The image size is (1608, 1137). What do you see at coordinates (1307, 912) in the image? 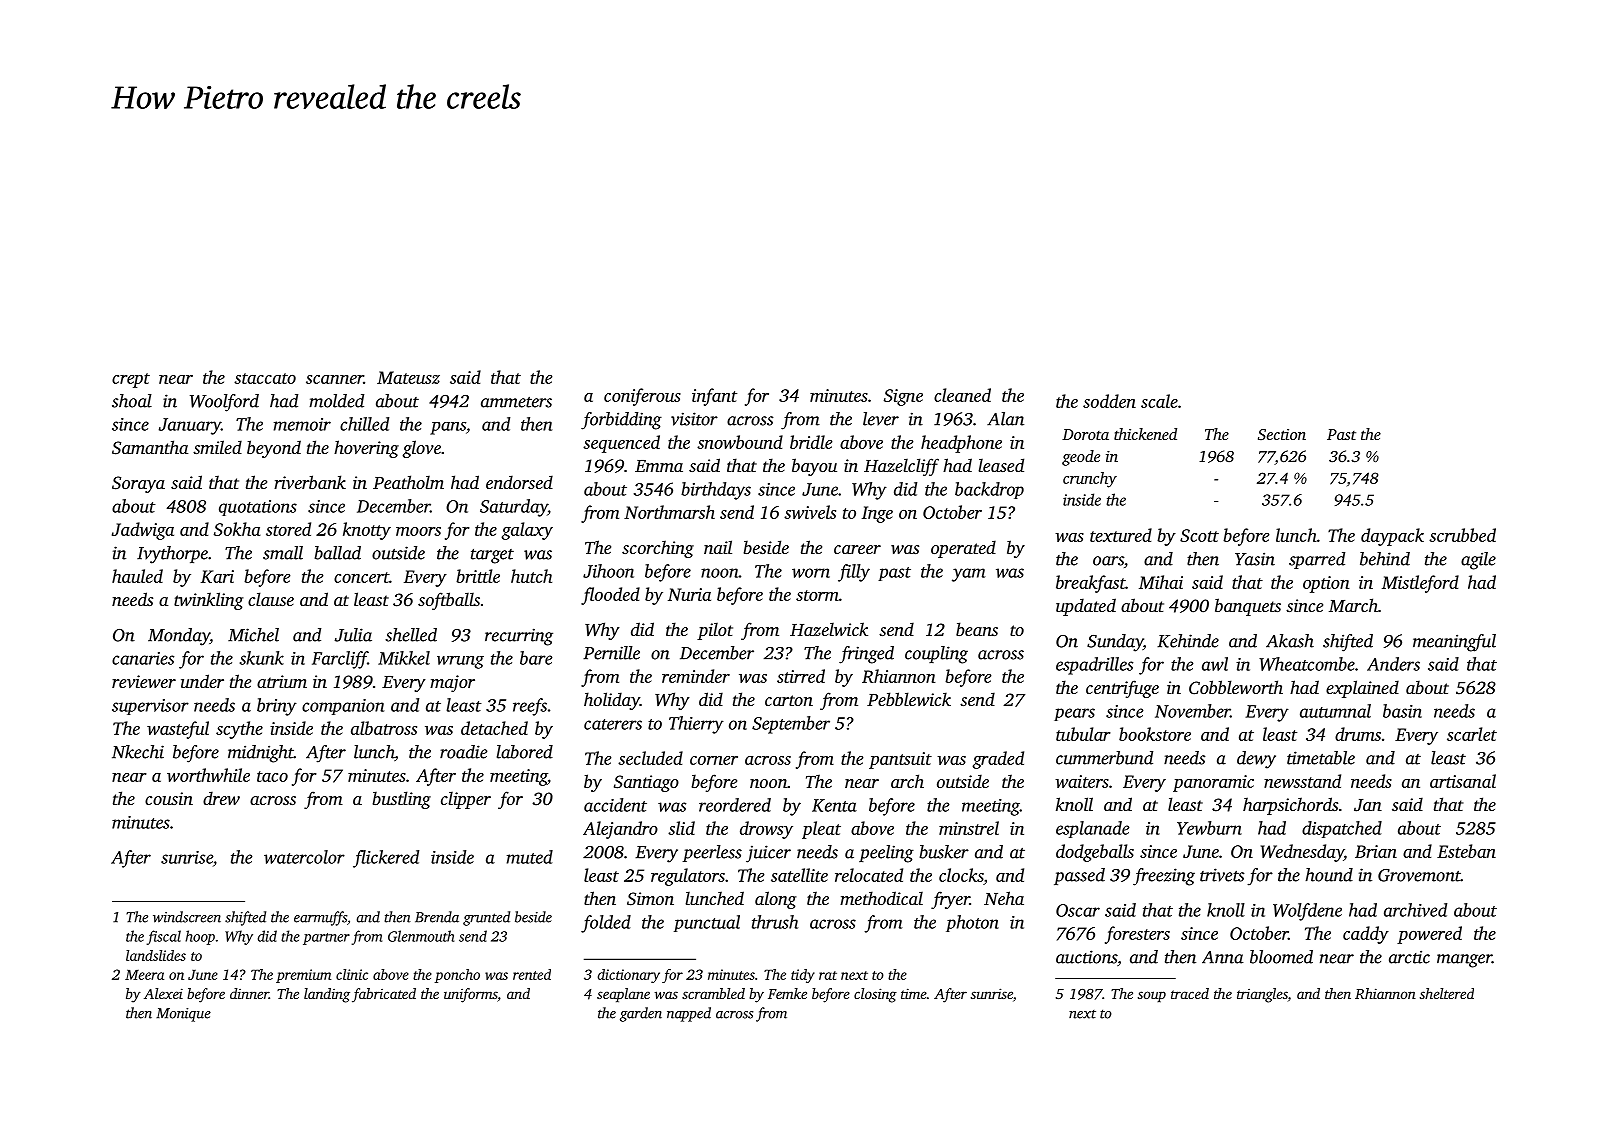
I see `Wolfdene` at bounding box center [1307, 912].
